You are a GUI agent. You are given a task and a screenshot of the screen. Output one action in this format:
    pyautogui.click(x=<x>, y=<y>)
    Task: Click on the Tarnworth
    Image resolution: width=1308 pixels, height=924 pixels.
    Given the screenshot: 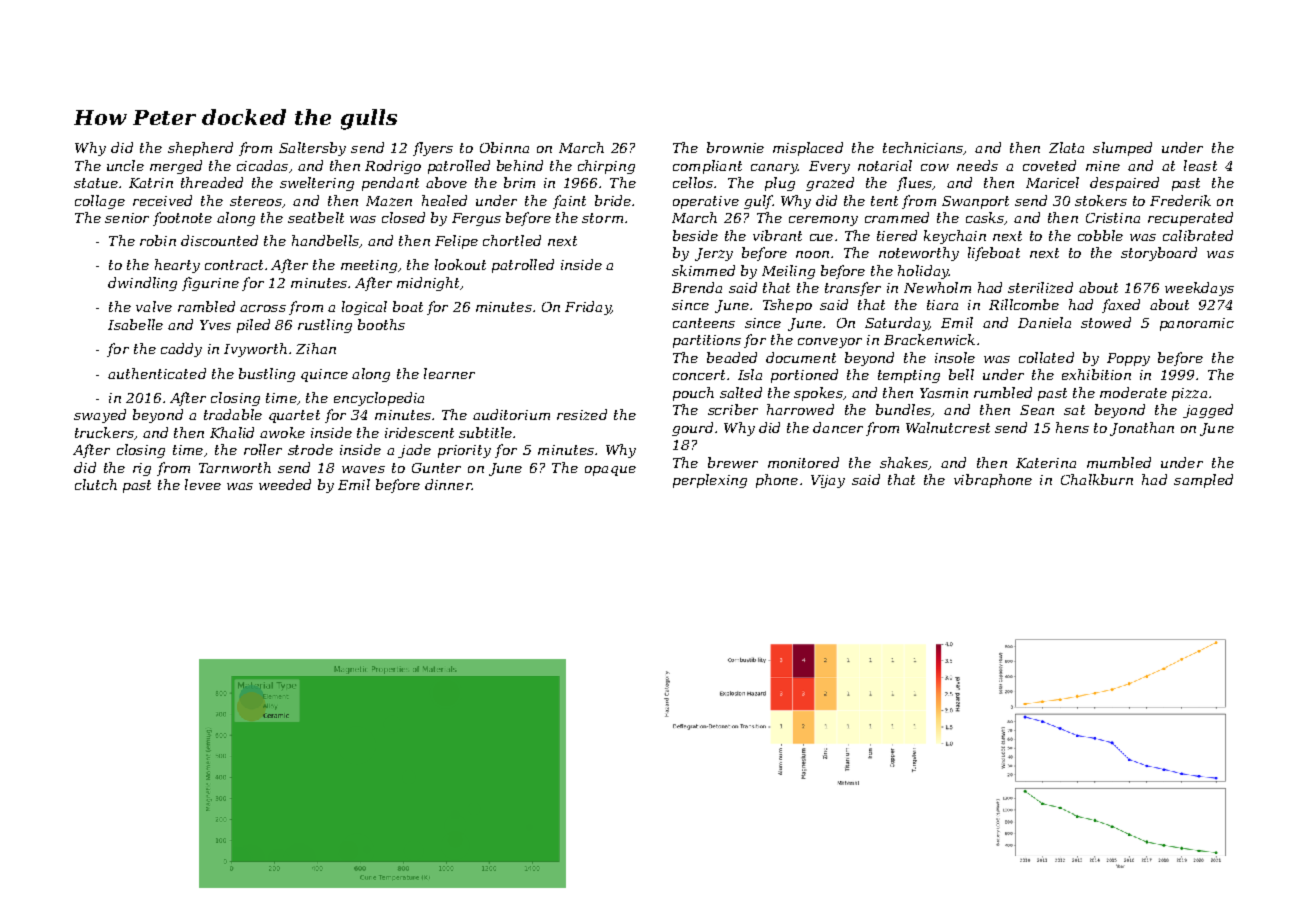 What is the action you would take?
    pyautogui.click(x=235, y=467)
